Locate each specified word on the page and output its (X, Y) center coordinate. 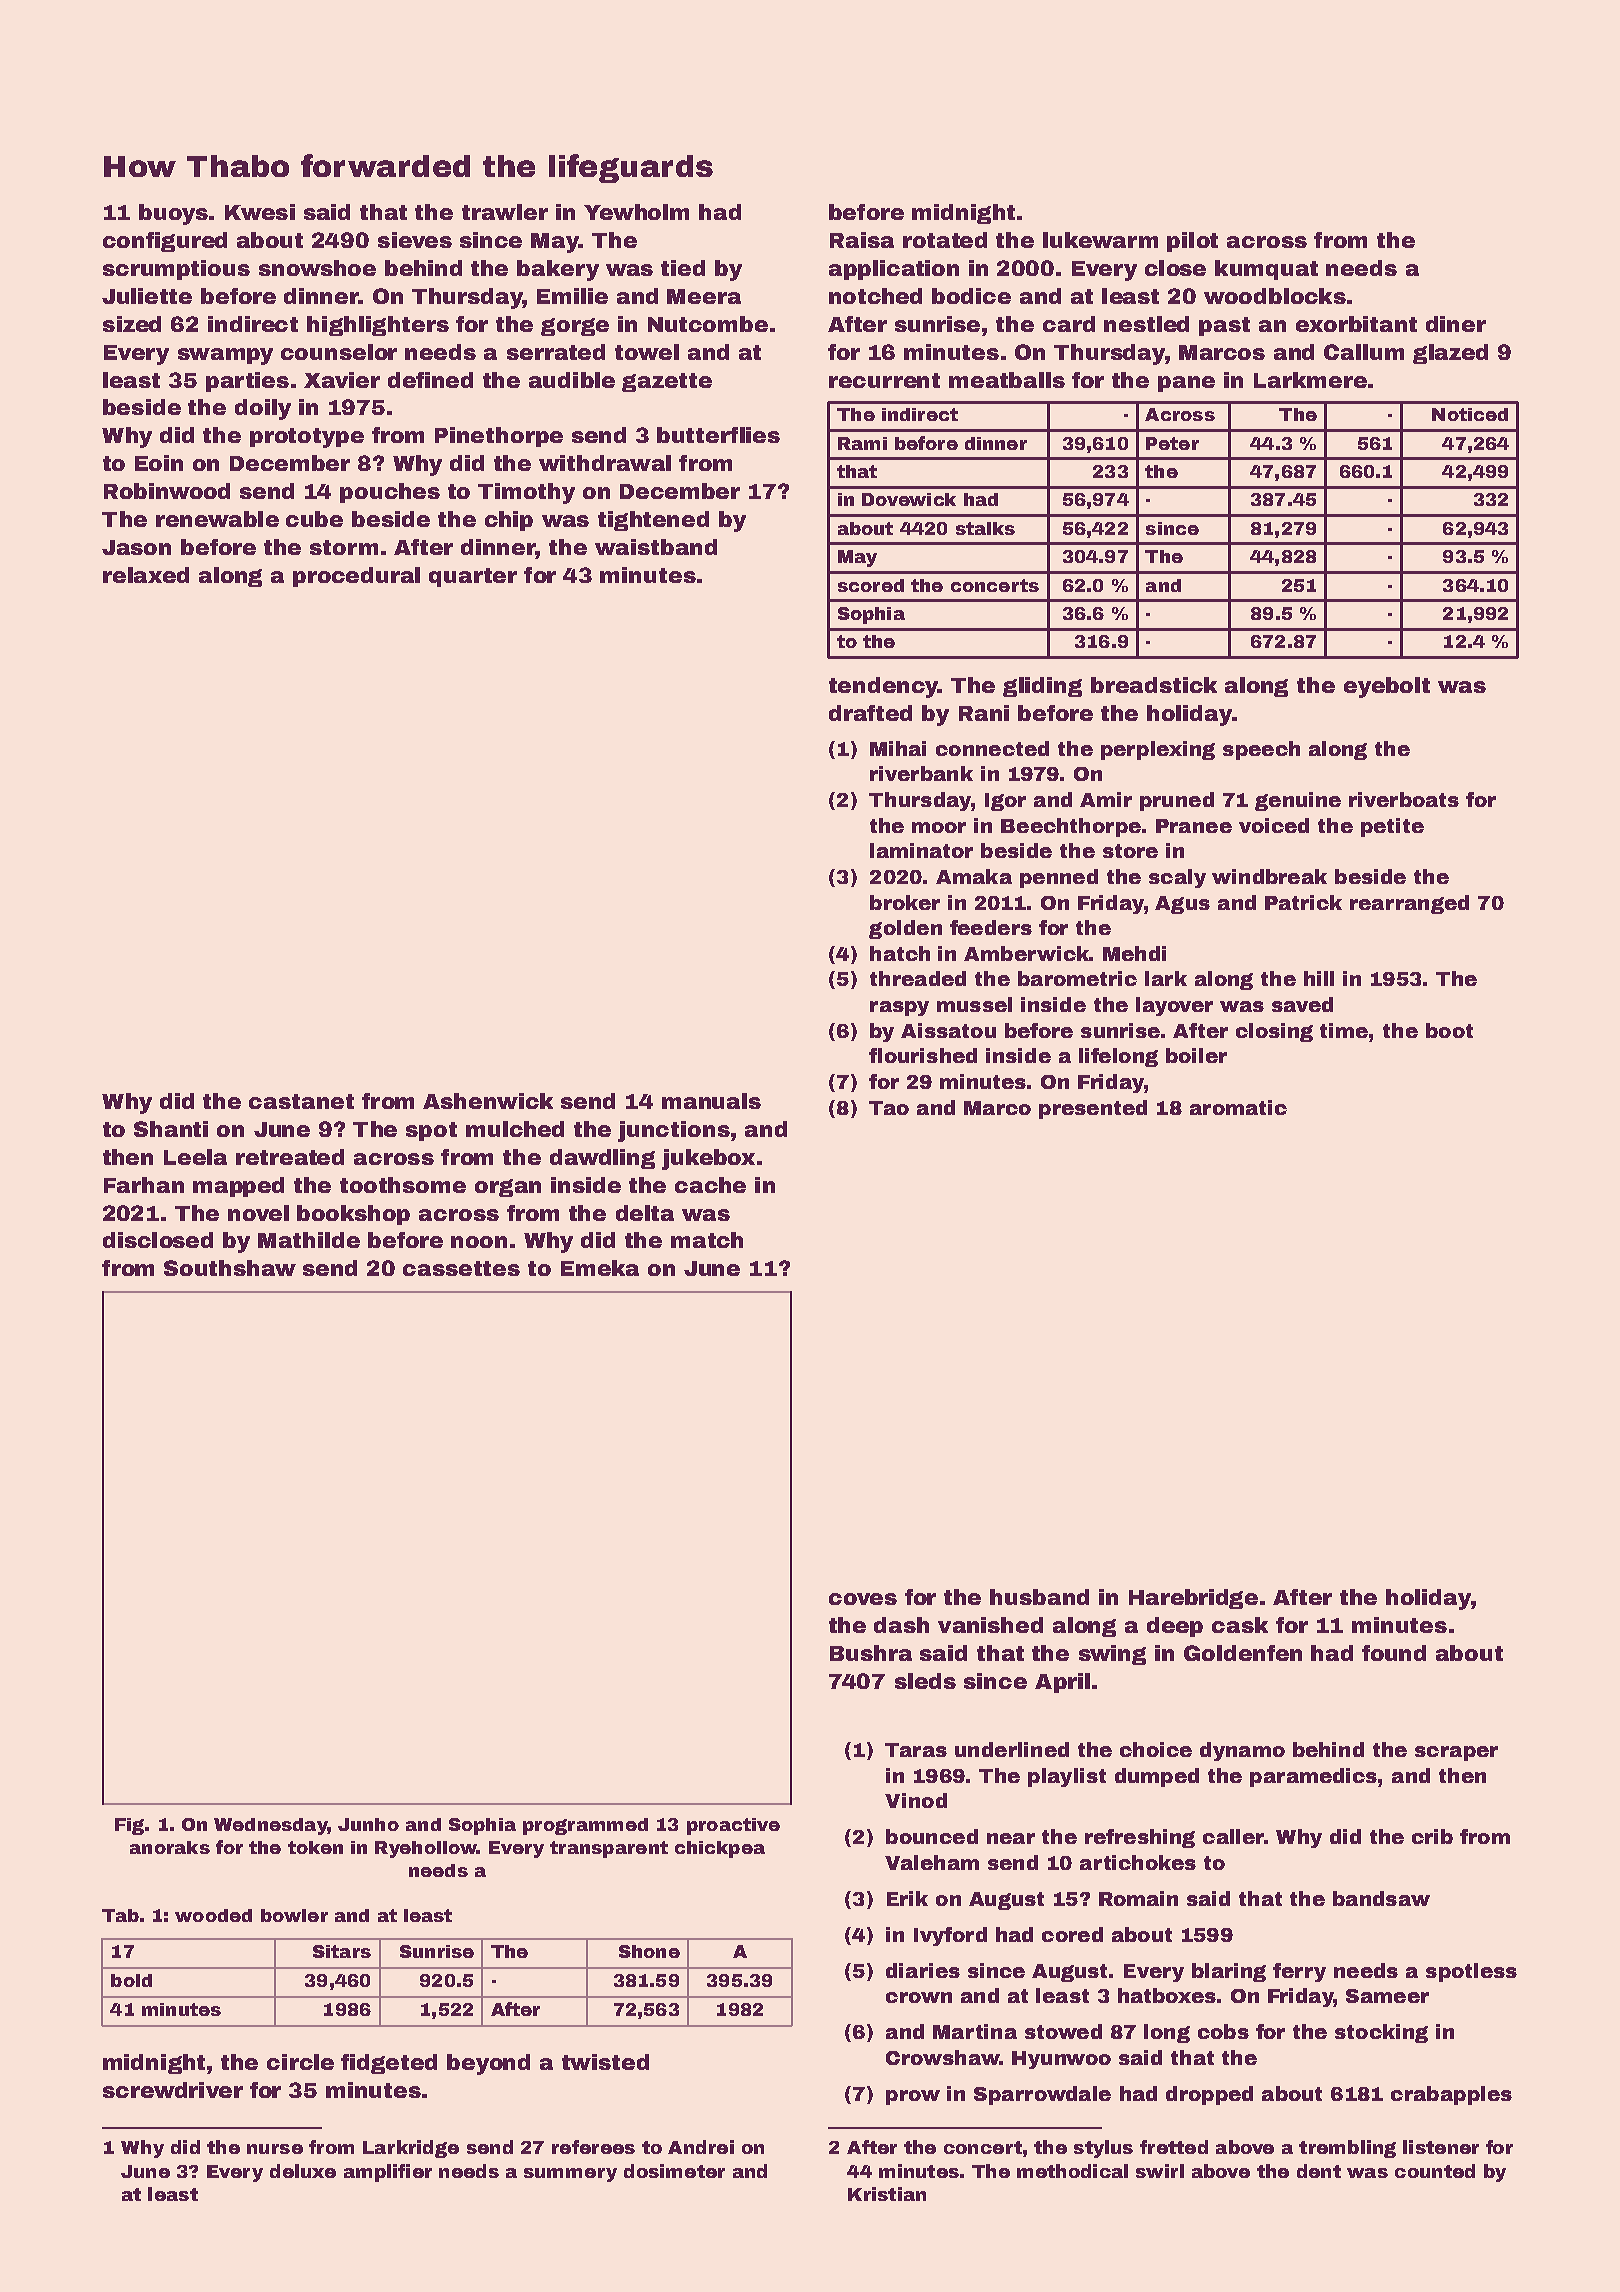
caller (1233, 1836)
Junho (368, 1824)
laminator (921, 850)
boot (1449, 1030)
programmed (585, 1826)
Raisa (862, 240)
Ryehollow (426, 1849)
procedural (356, 577)
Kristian (887, 2194)
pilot (1192, 242)
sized (132, 324)
